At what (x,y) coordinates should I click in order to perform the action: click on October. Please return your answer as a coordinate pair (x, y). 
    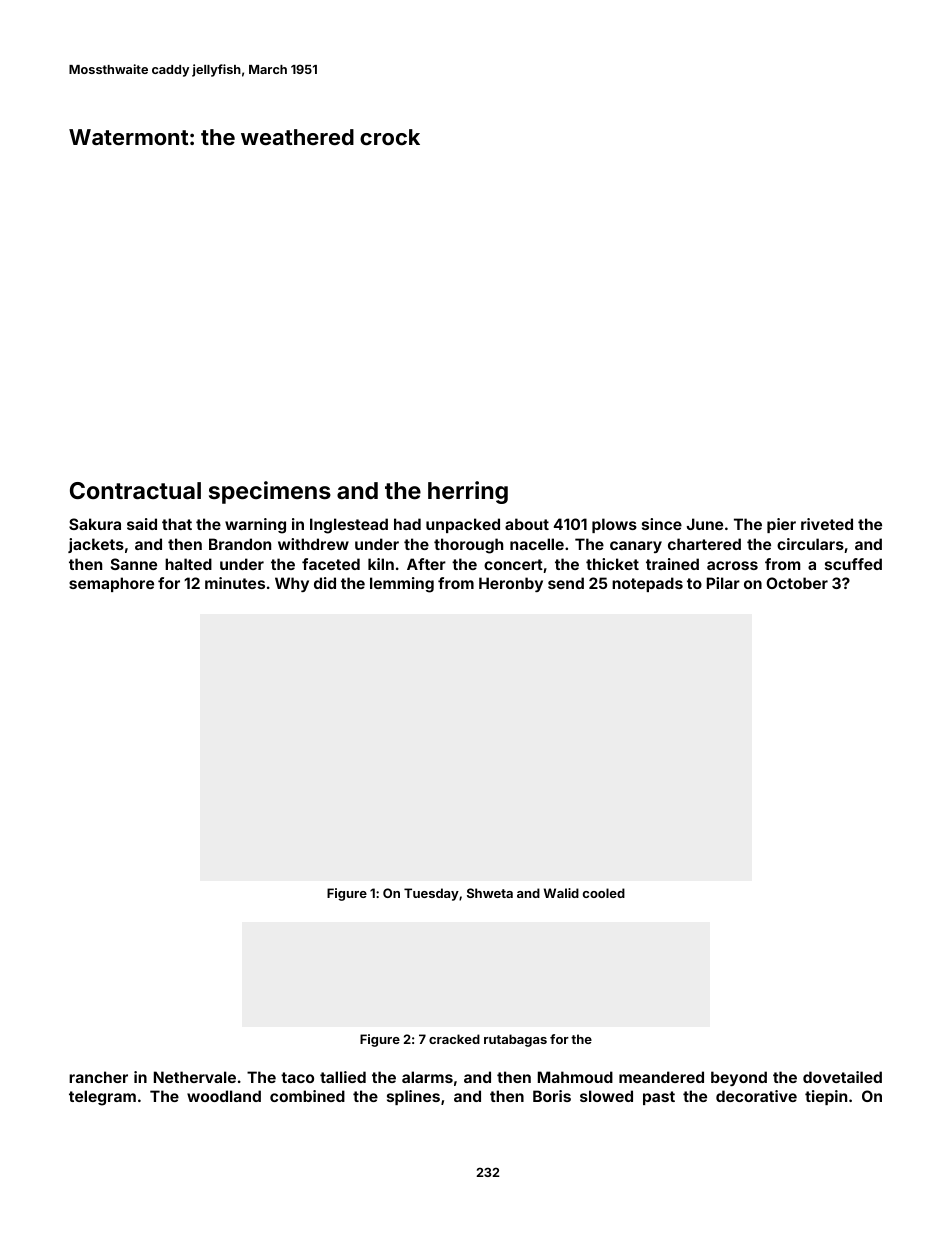
    Looking at the image, I should click on (797, 583).
